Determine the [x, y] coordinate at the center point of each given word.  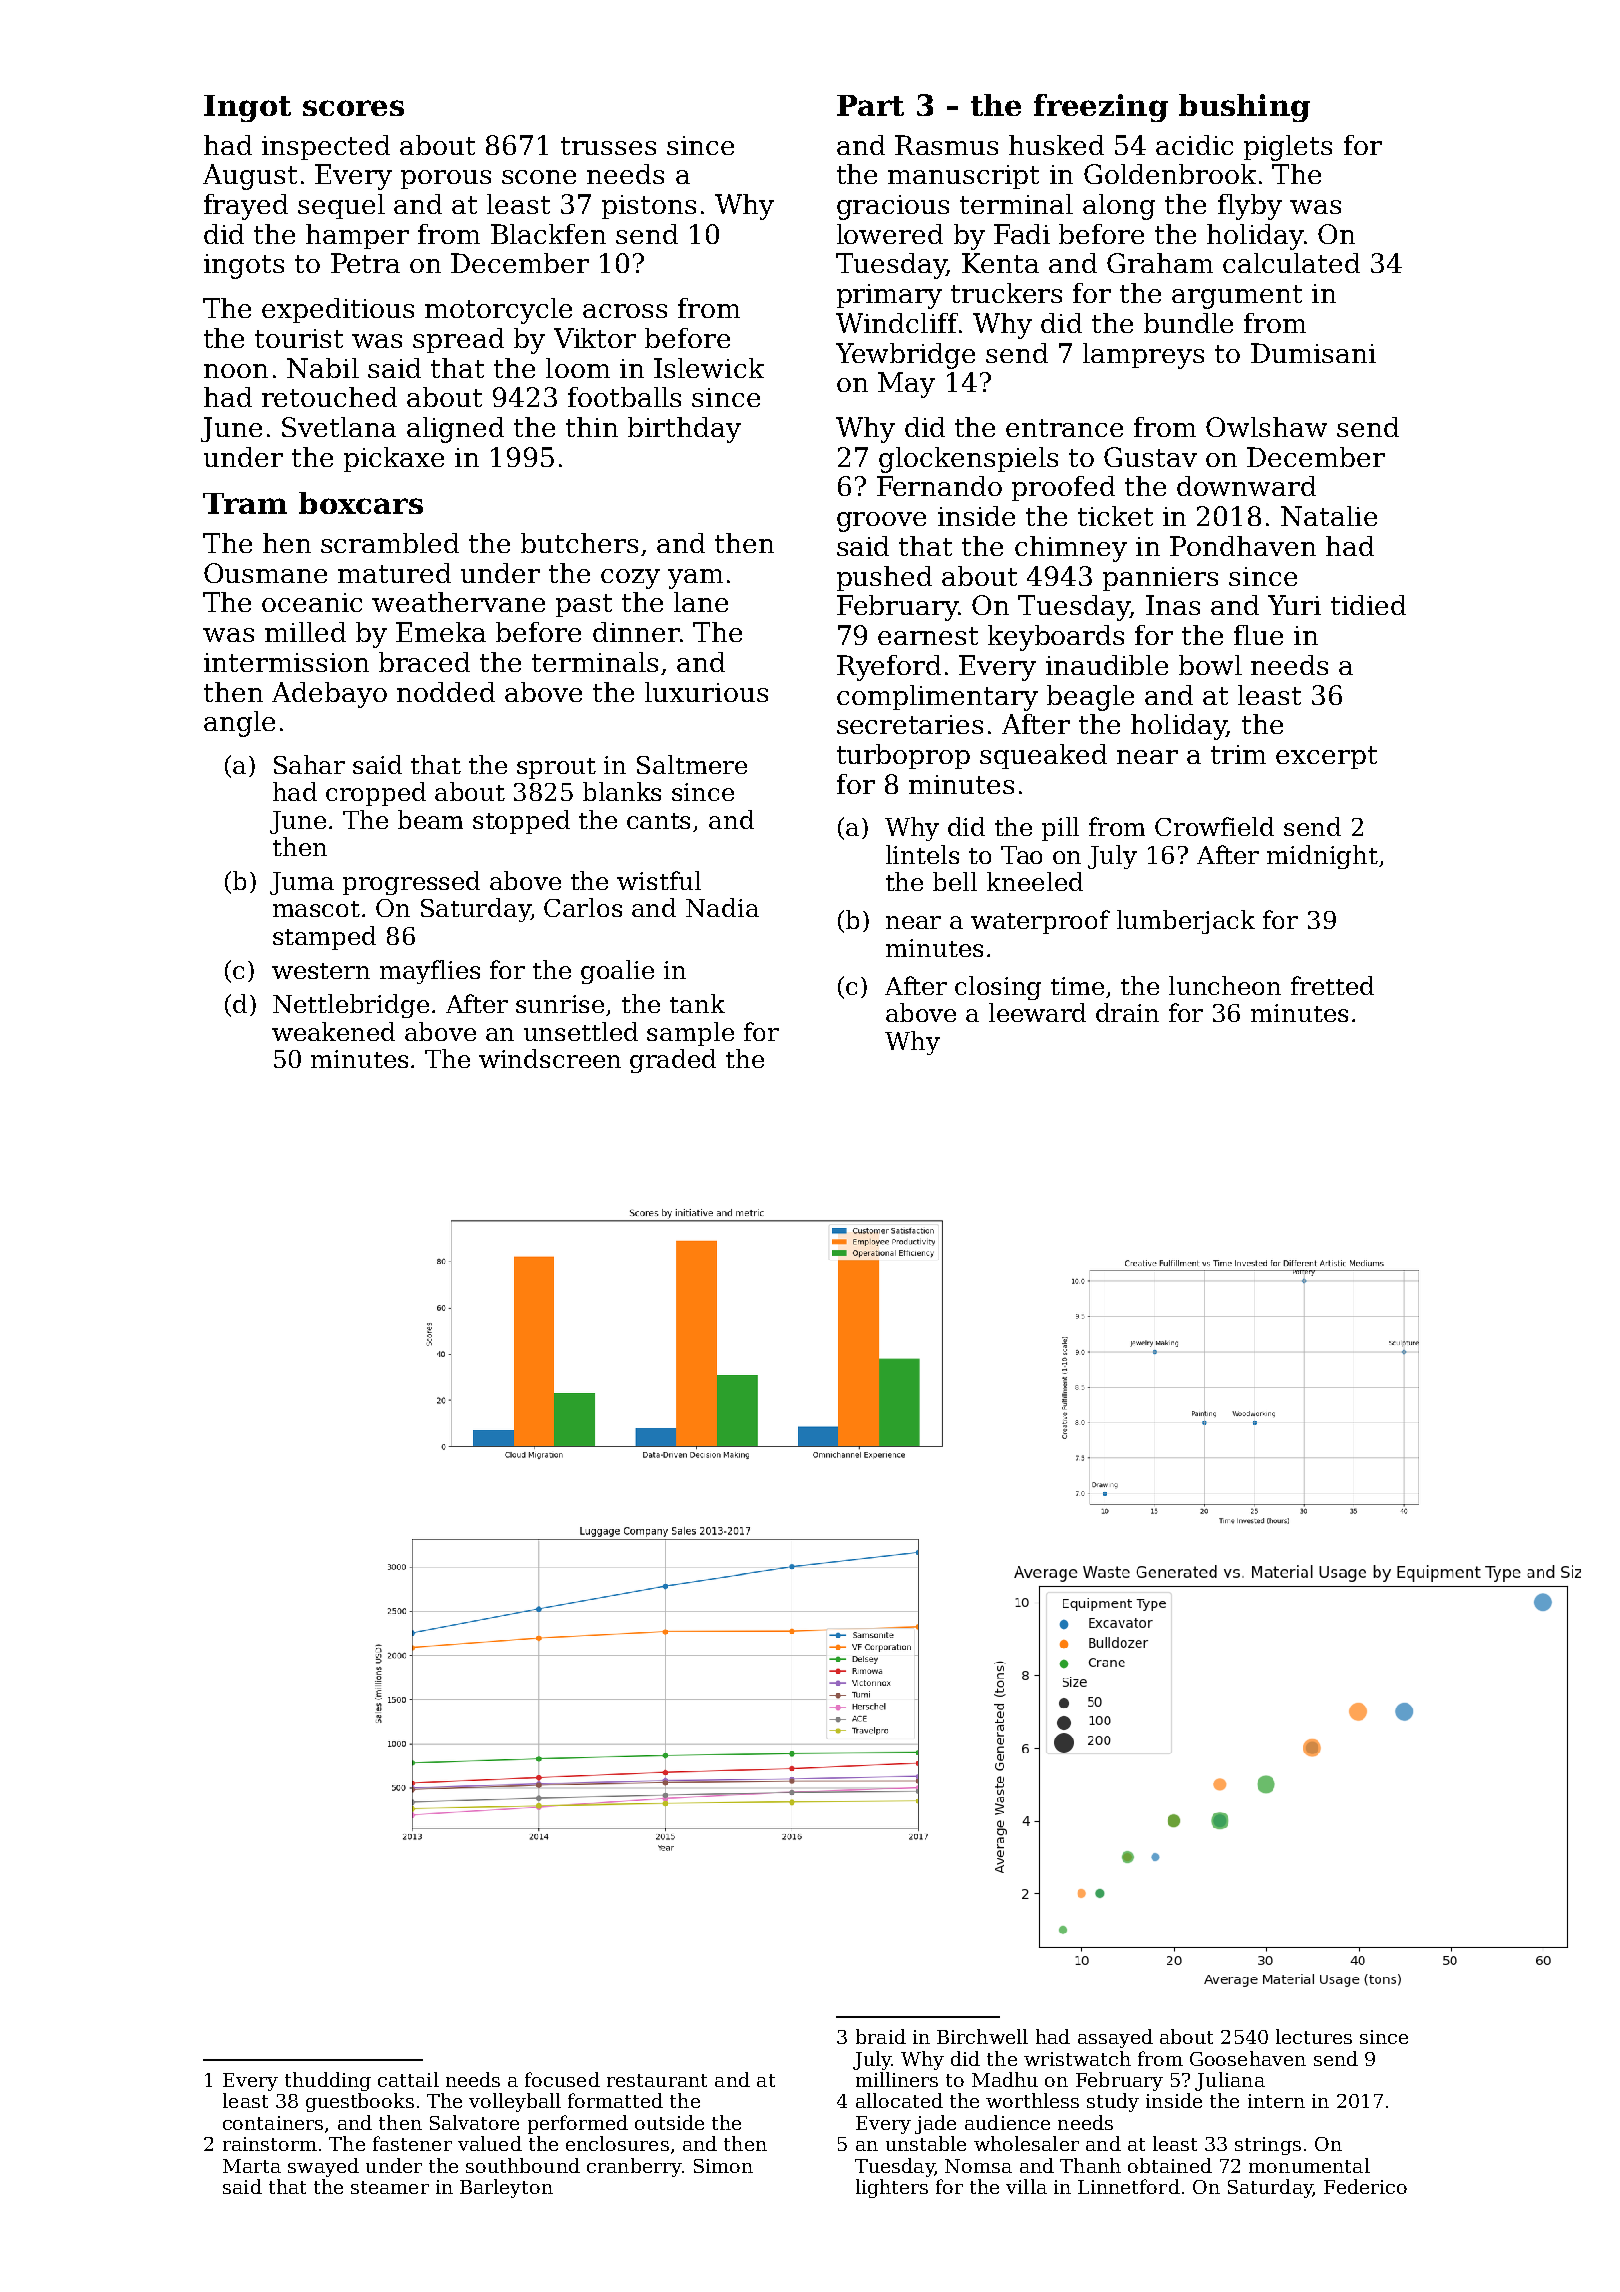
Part [870, 105]
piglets [1288, 148]
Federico [1365, 2186]
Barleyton [506, 2188]
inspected [326, 147]
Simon [723, 2166]
